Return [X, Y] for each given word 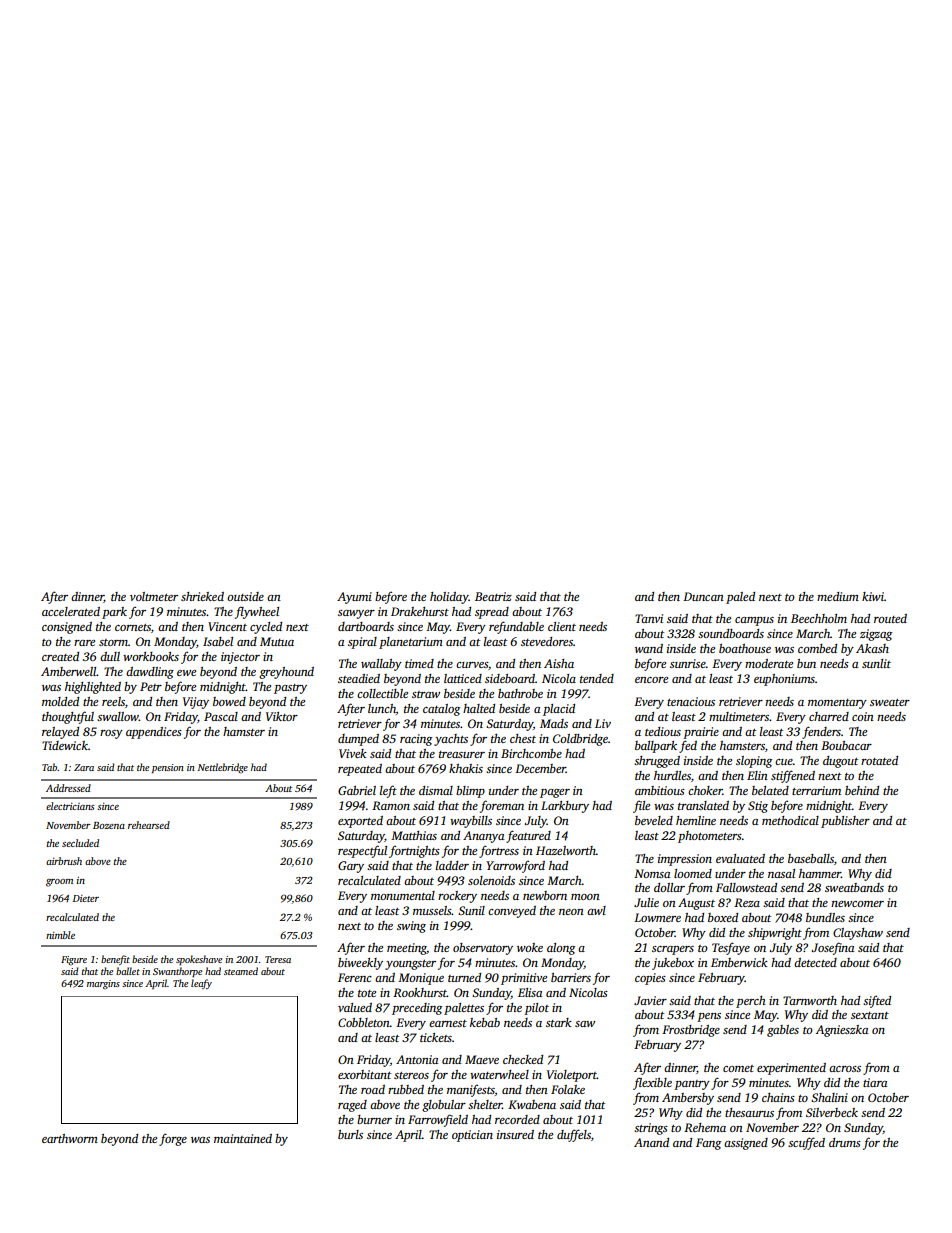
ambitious [660, 790]
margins [103, 984]
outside [245, 596]
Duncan [703, 596]
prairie [701, 733]
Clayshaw [858, 934]
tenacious [691, 701]
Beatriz [493, 596]
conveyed [512, 912]
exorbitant [364, 1074]
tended [597, 678]
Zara [84, 767]
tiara [875, 1082]
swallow [118, 716]
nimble [60, 935]
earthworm [70, 1138]
